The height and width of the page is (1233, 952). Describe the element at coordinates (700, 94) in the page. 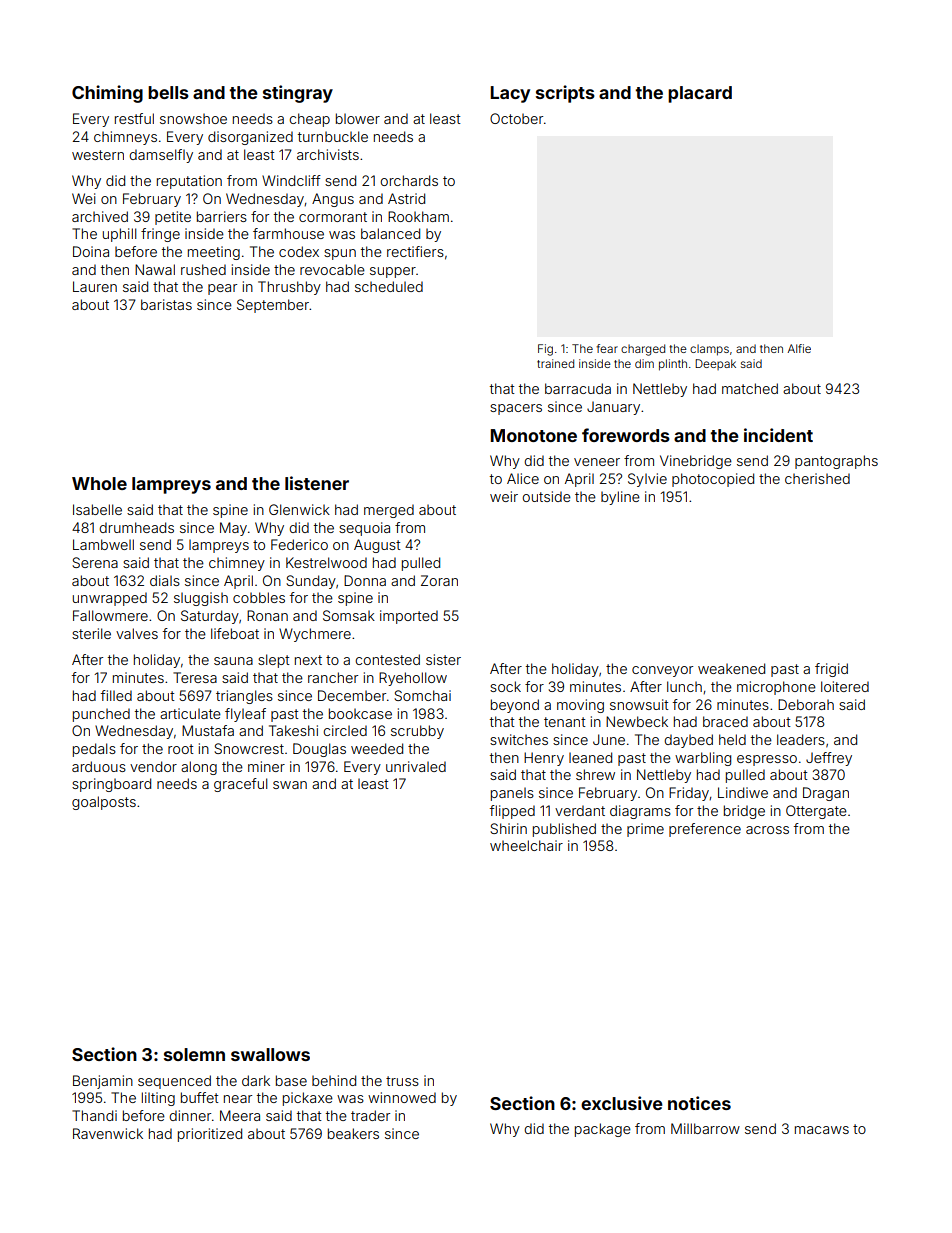

I see `placard` at that location.
